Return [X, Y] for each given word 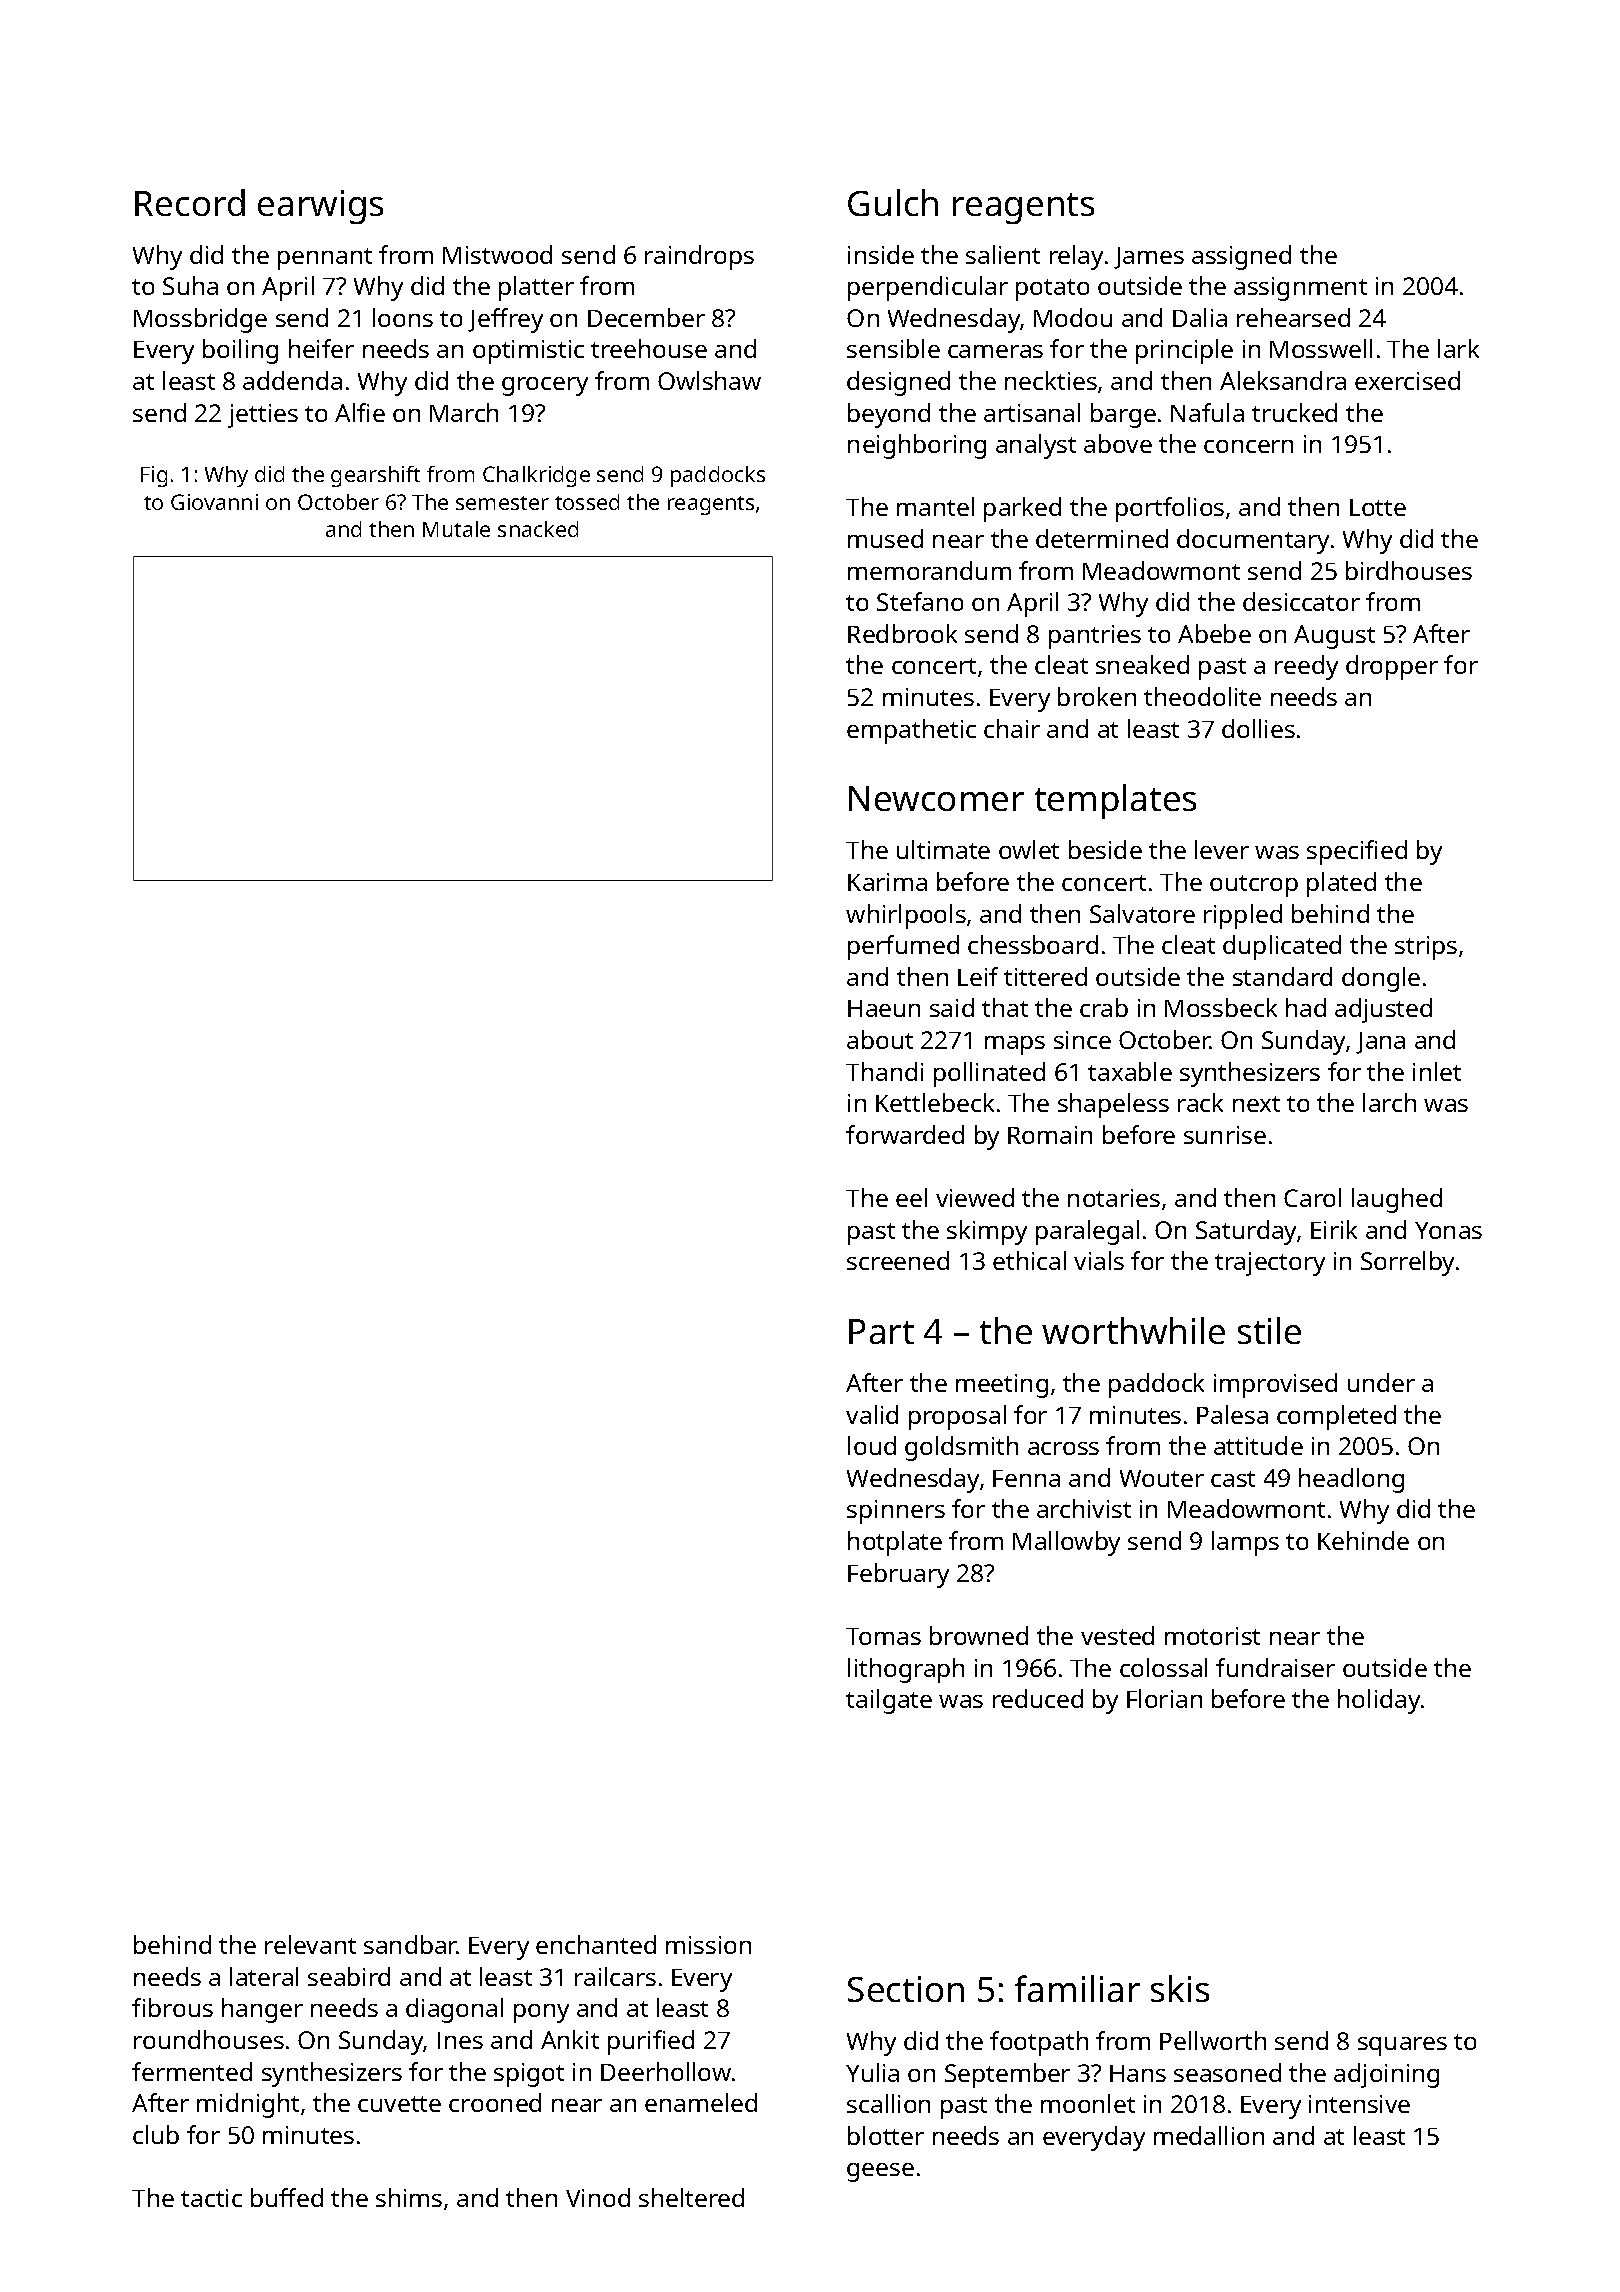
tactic [211, 2198]
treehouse [649, 348]
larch [1389, 1102]
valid [872, 1414]
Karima [887, 882]
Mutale [456, 529]
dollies [1258, 728]
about [880, 1039]
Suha [190, 285]
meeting [1002, 1386]
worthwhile [1133, 1330]
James [1149, 258]
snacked [538, 529]
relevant [310, 1944]
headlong [1351, 1480]
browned [979, 1635]
